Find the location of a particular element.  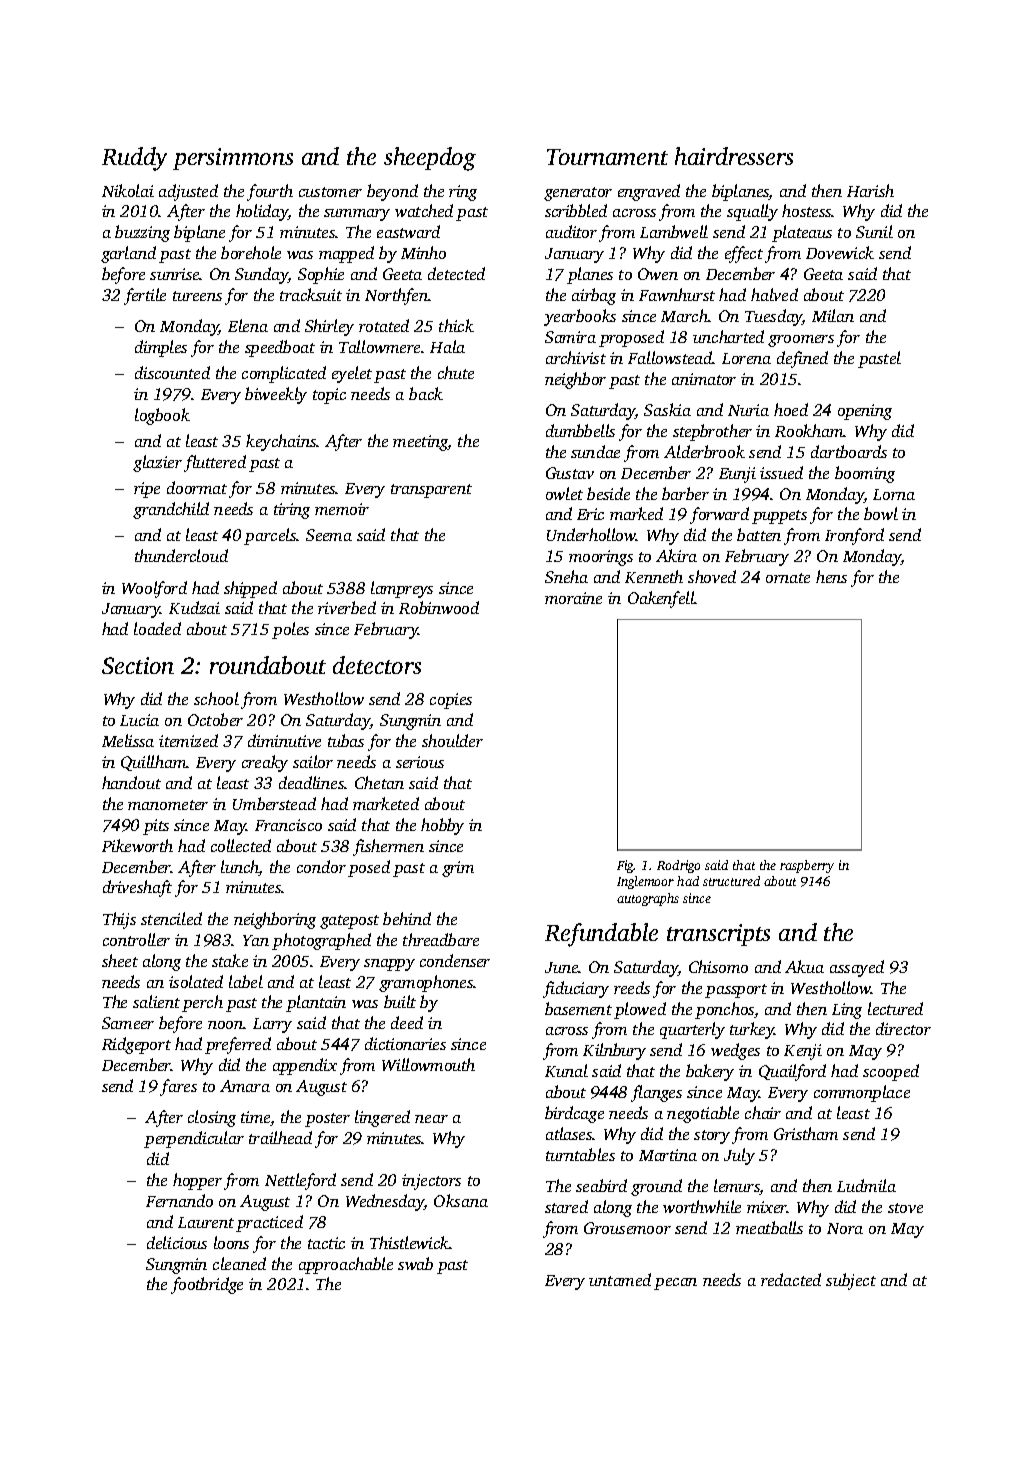

Fallowstead is located at coordinates (670, 357).
